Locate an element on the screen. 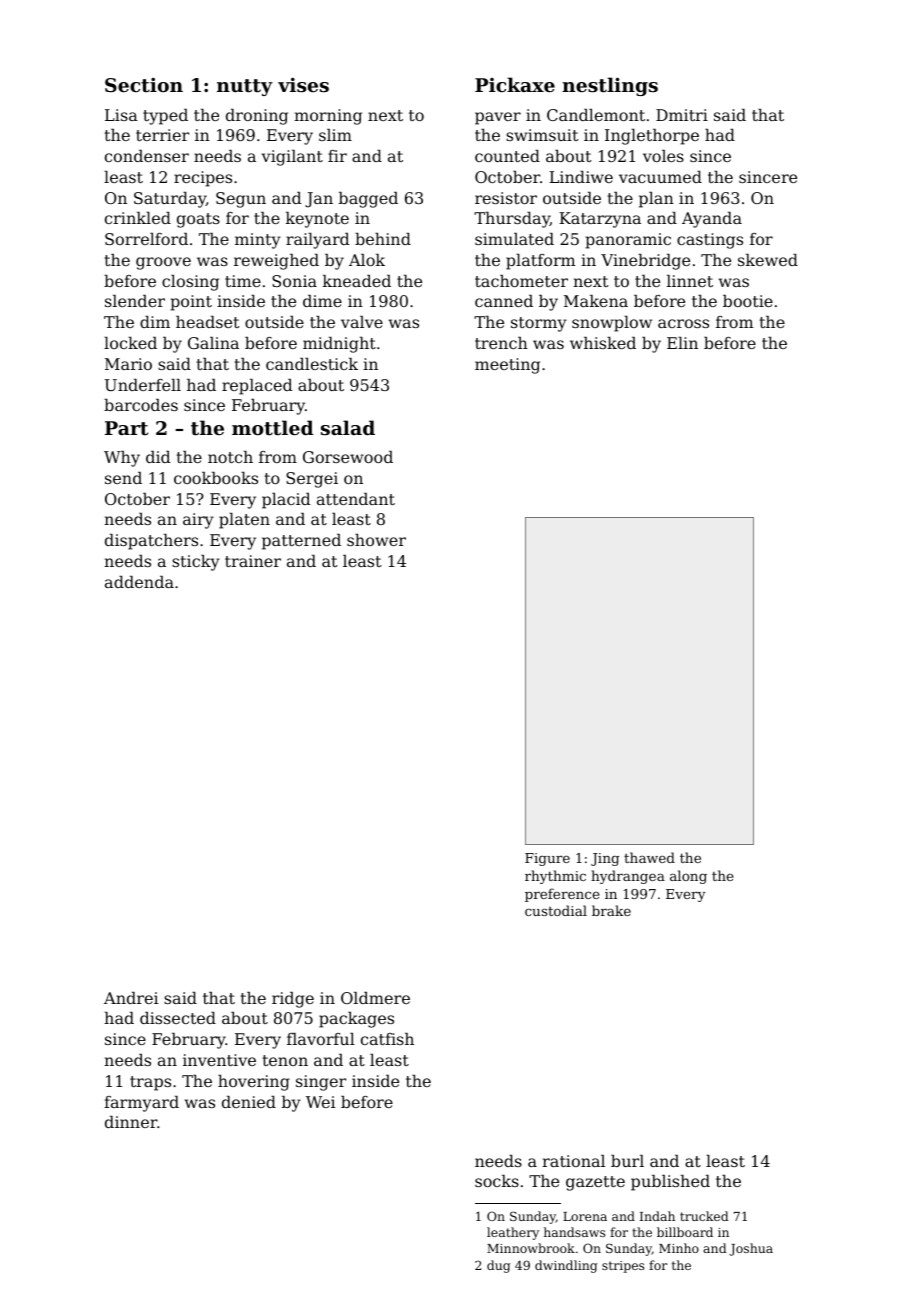 The width and height of the screenshot is (908, 1316). shower is located at coordinates (376, 540).
